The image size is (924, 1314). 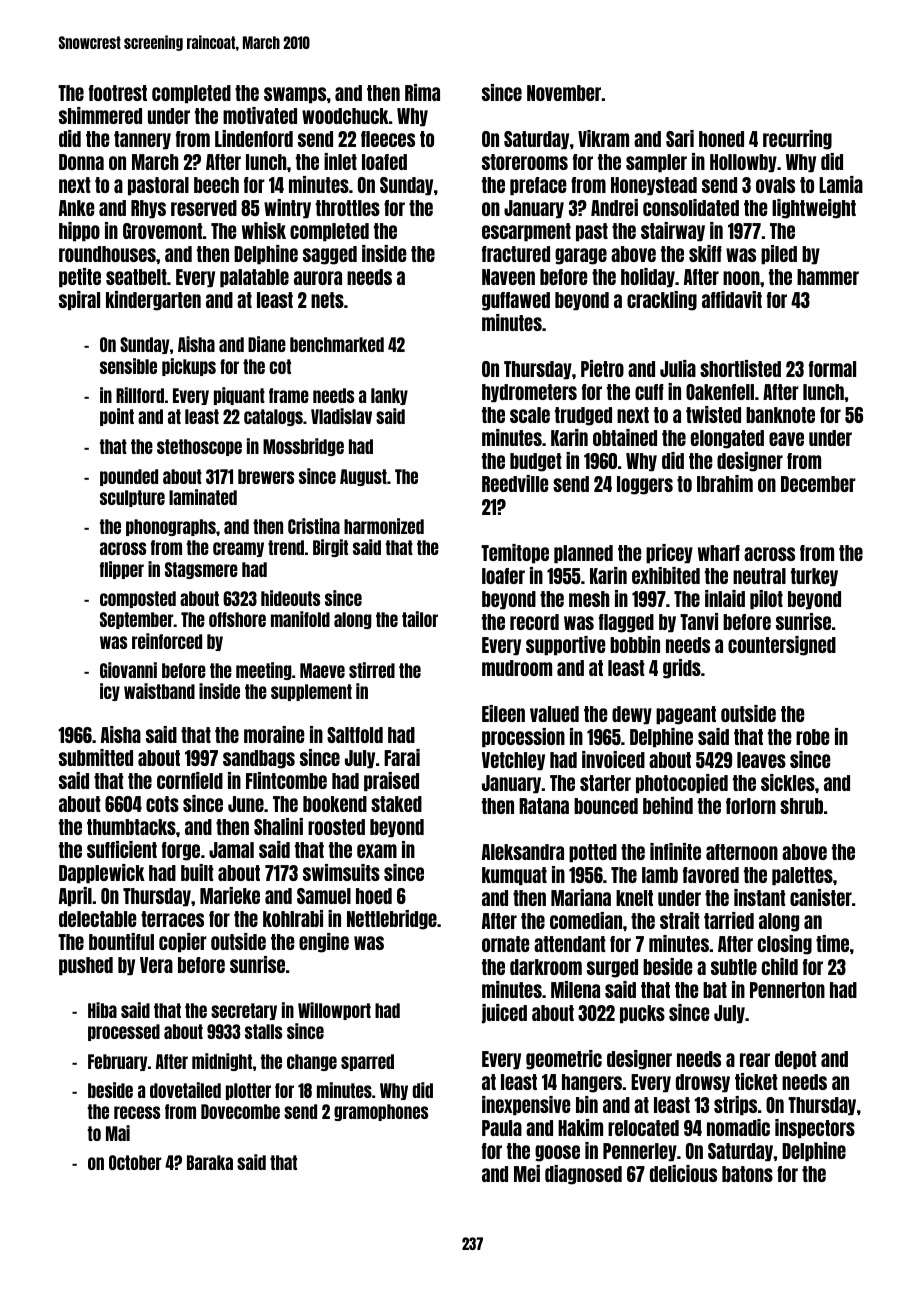 I want to click on change, so click(x=312, y=1062).
